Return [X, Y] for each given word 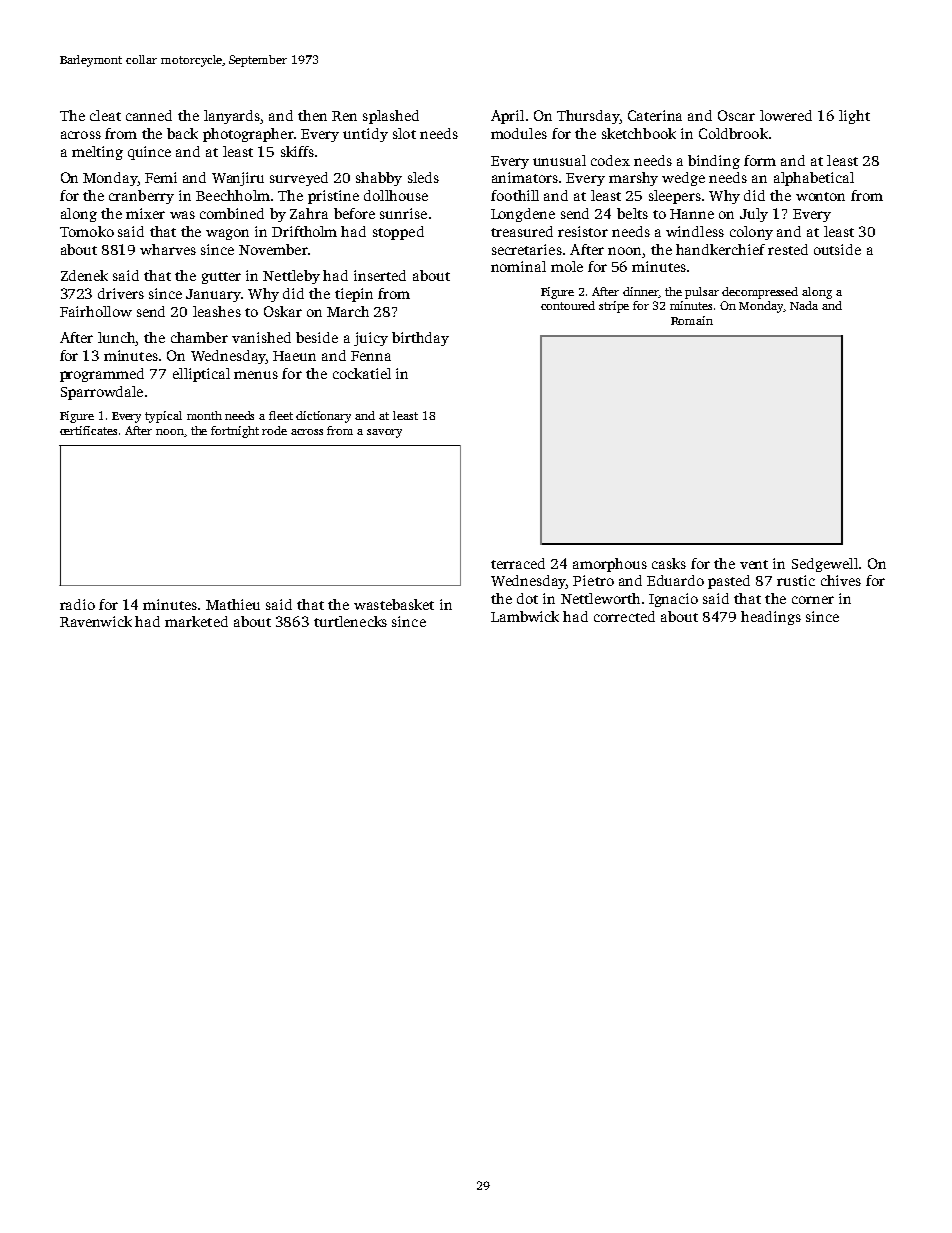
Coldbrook [733, 133]
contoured [568, 305]
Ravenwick [96, 621]
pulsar [702, 293]
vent [754, 564]
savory [384, 433]
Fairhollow [96, 311]
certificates [88, 430]
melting [97, 153]
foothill [515, 195]
